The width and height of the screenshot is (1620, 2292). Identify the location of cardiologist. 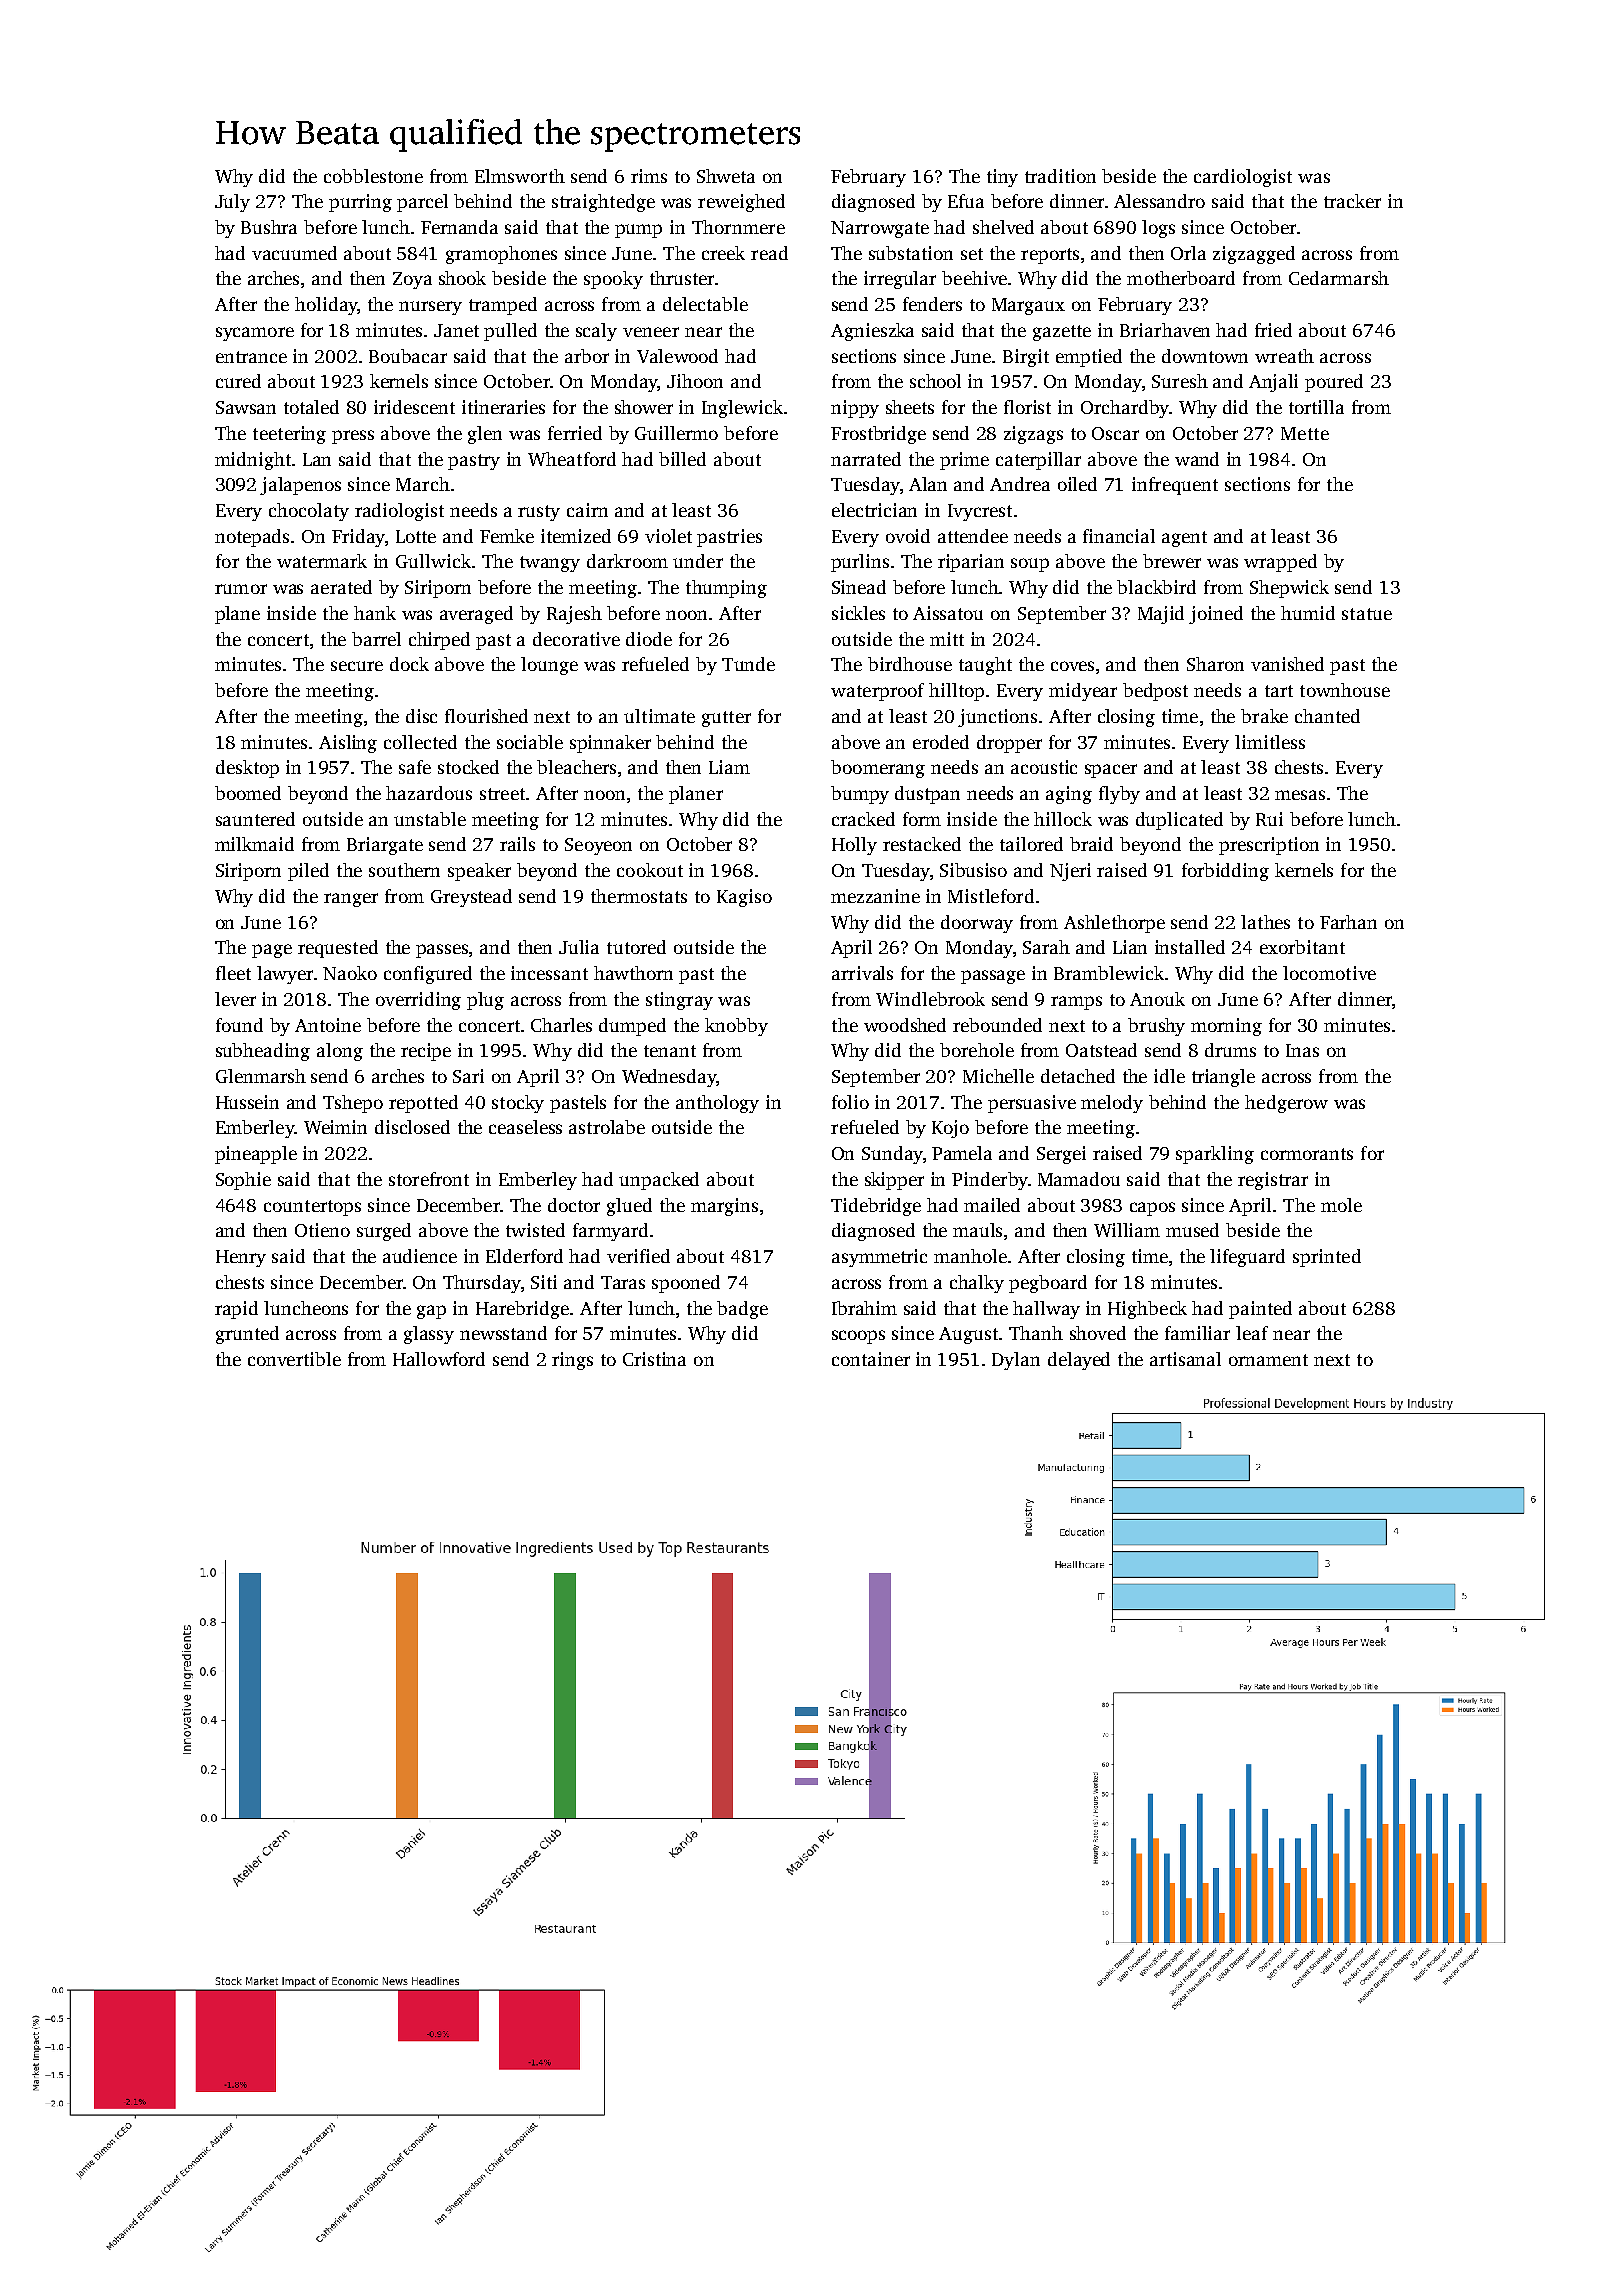
(1243, 178).
